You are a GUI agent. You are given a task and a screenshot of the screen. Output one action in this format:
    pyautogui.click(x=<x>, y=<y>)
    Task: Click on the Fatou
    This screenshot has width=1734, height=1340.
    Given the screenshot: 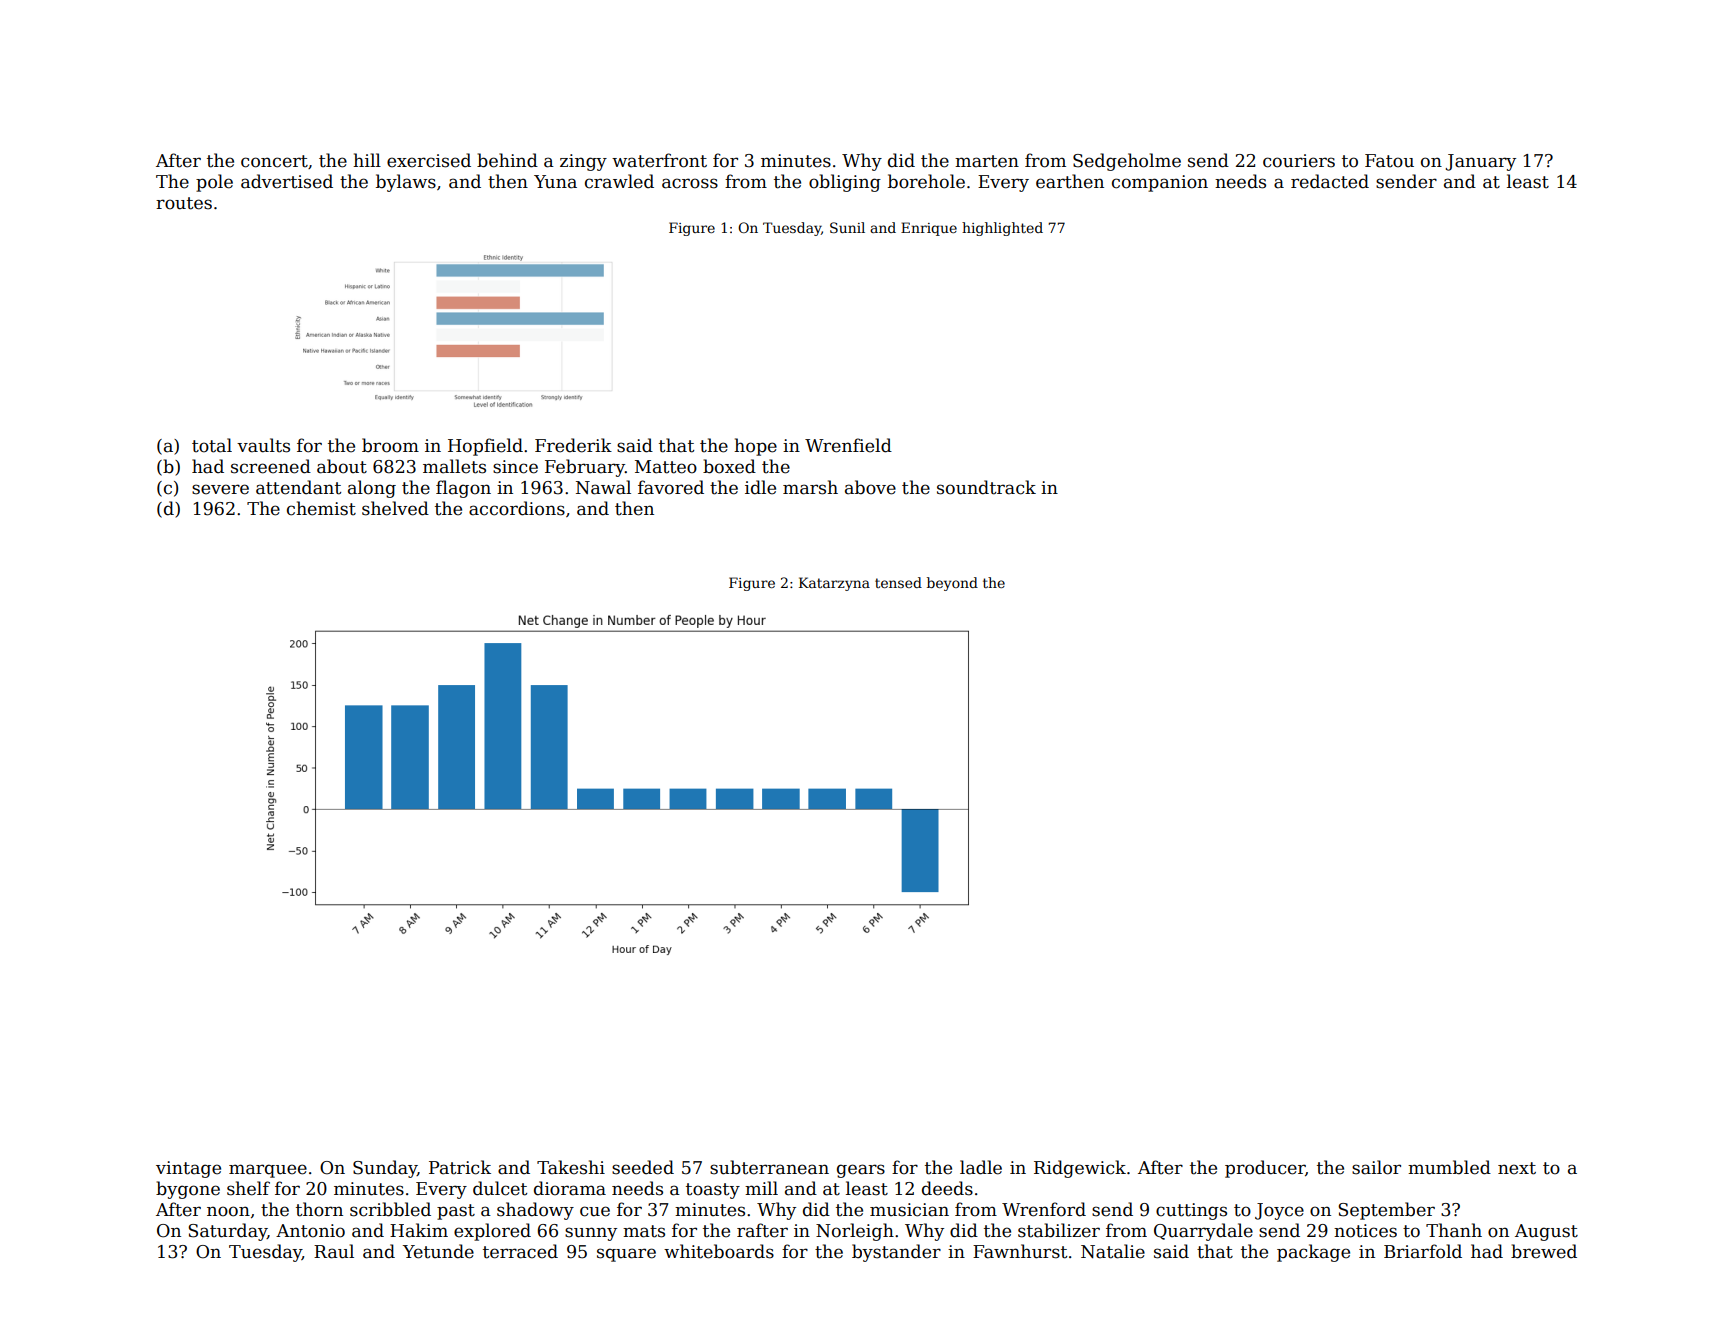 What is the action you would take?
    pyautogui.click(x=1389, y=161)
